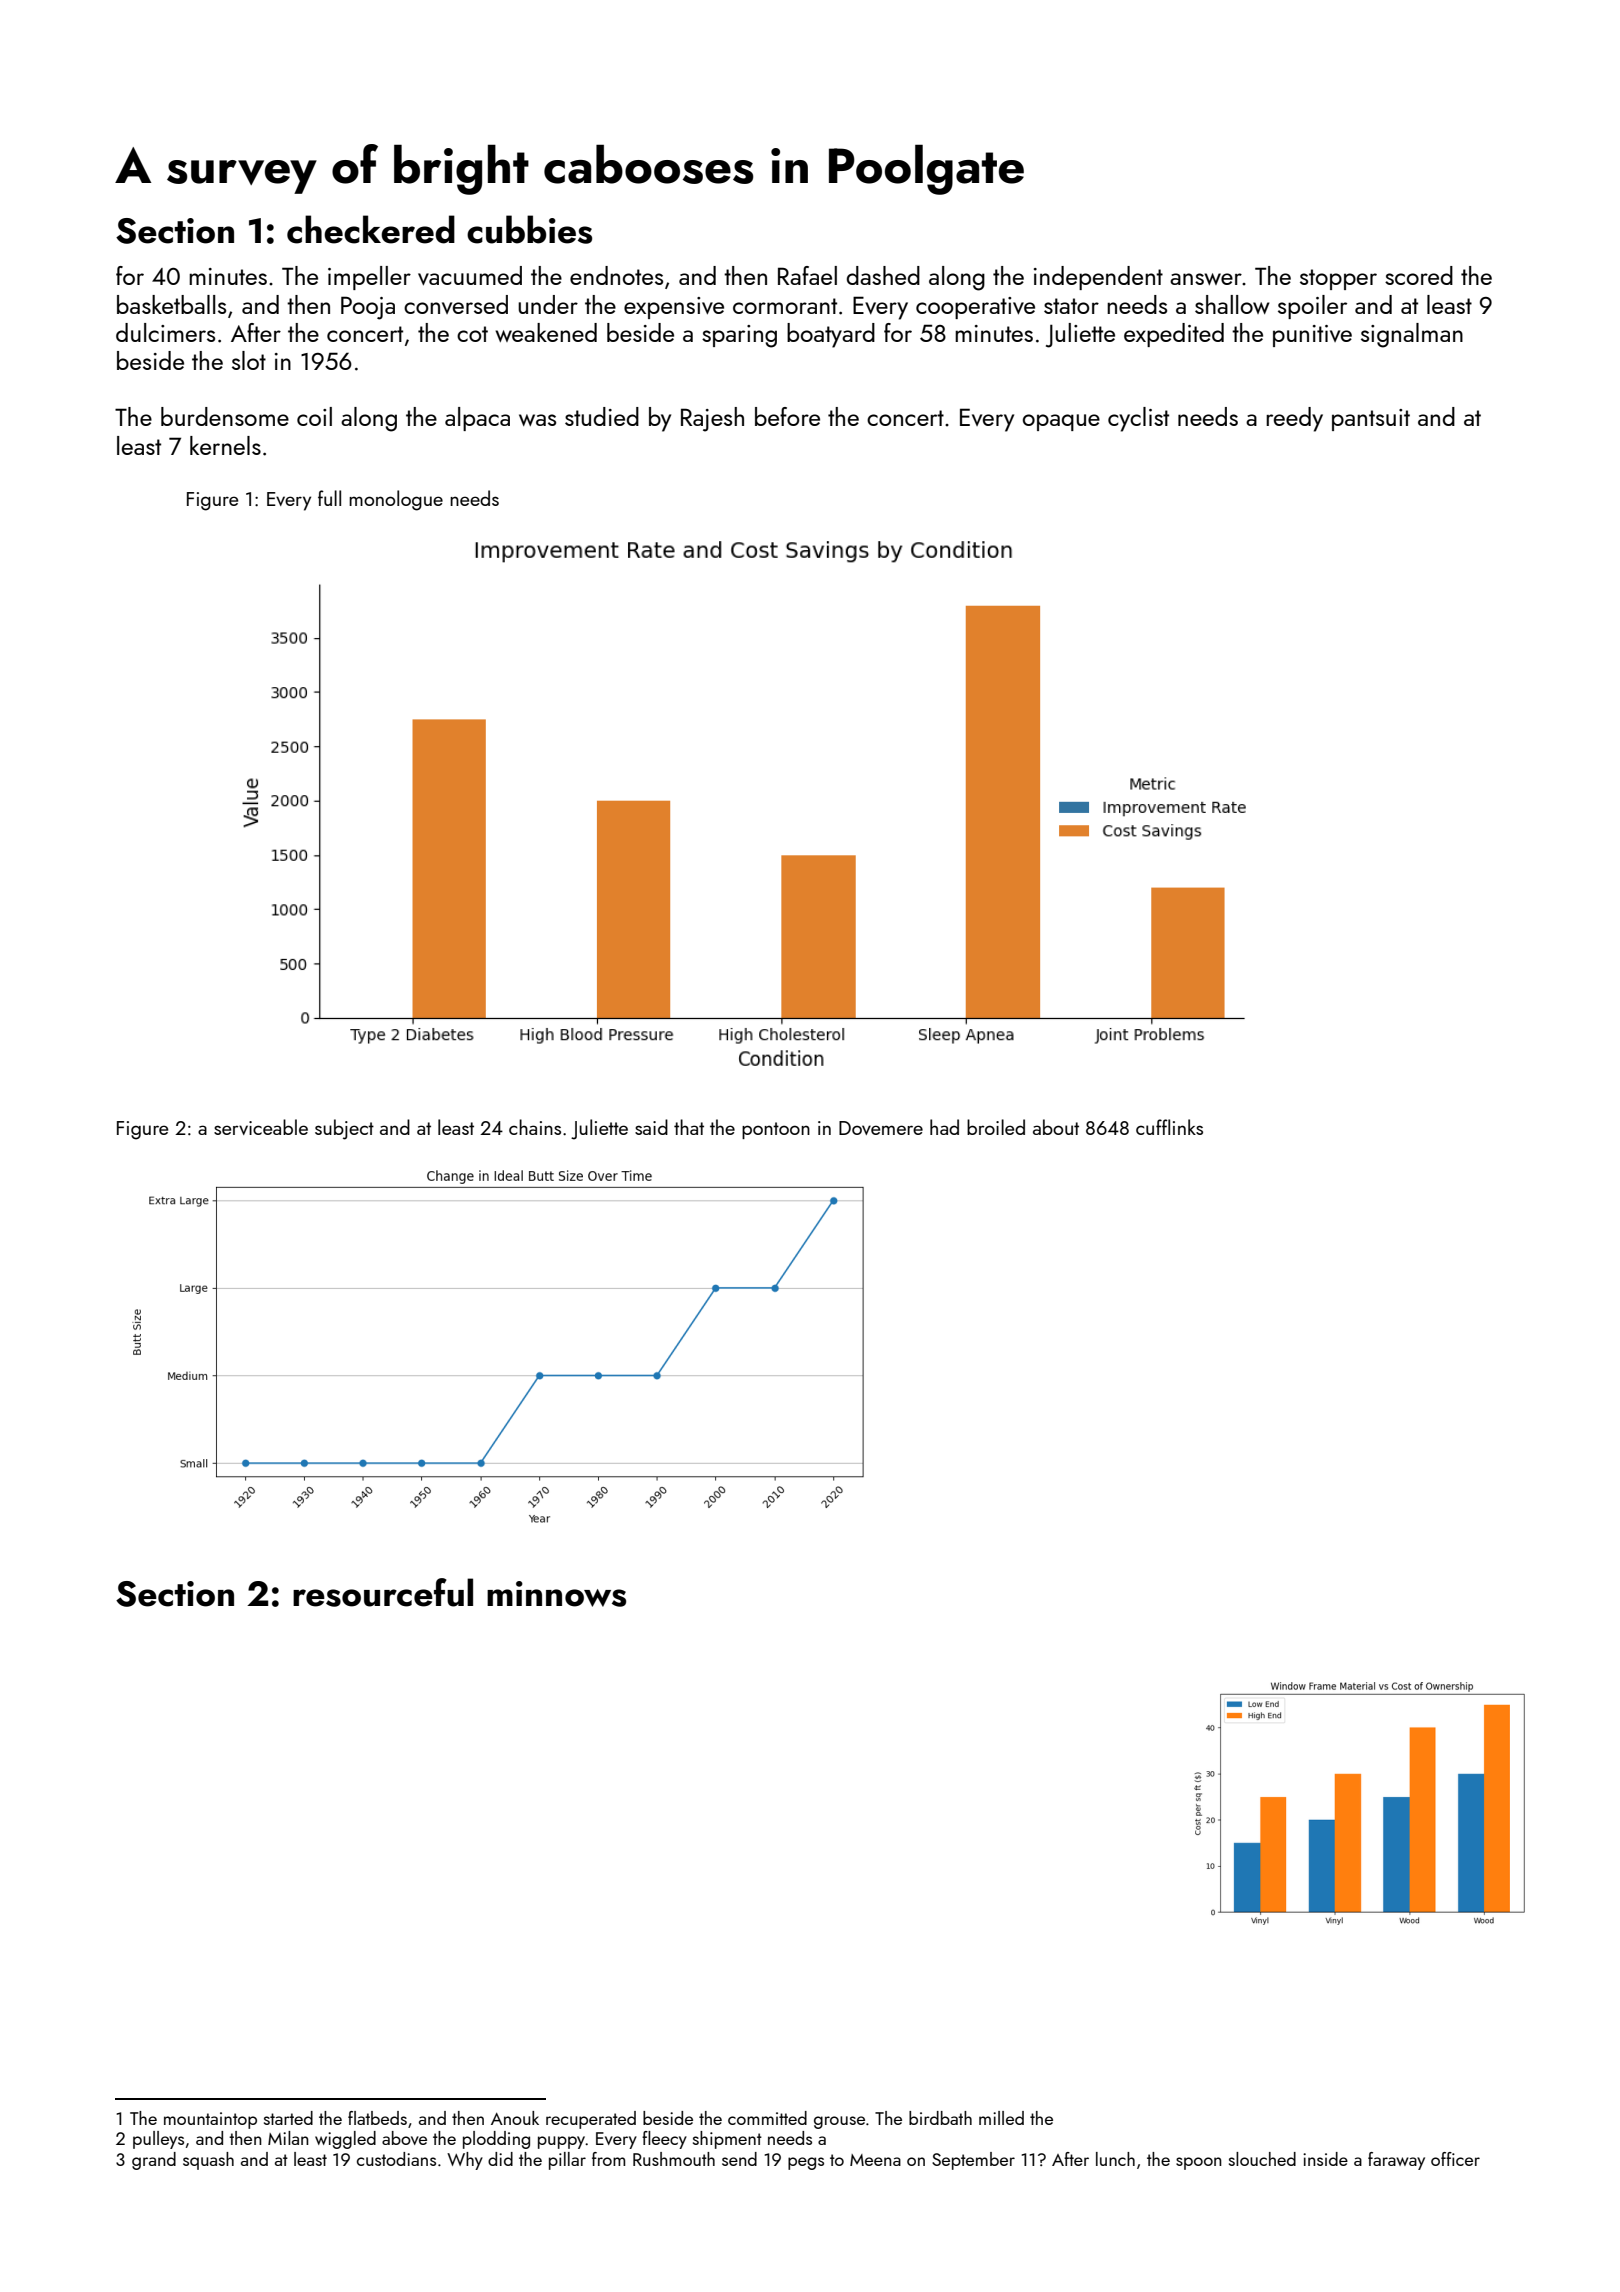 This screenshot has width=1620, height=2292. Describe the element at coordinates (787, 416) in the screenshot. I see `before` at that location.
